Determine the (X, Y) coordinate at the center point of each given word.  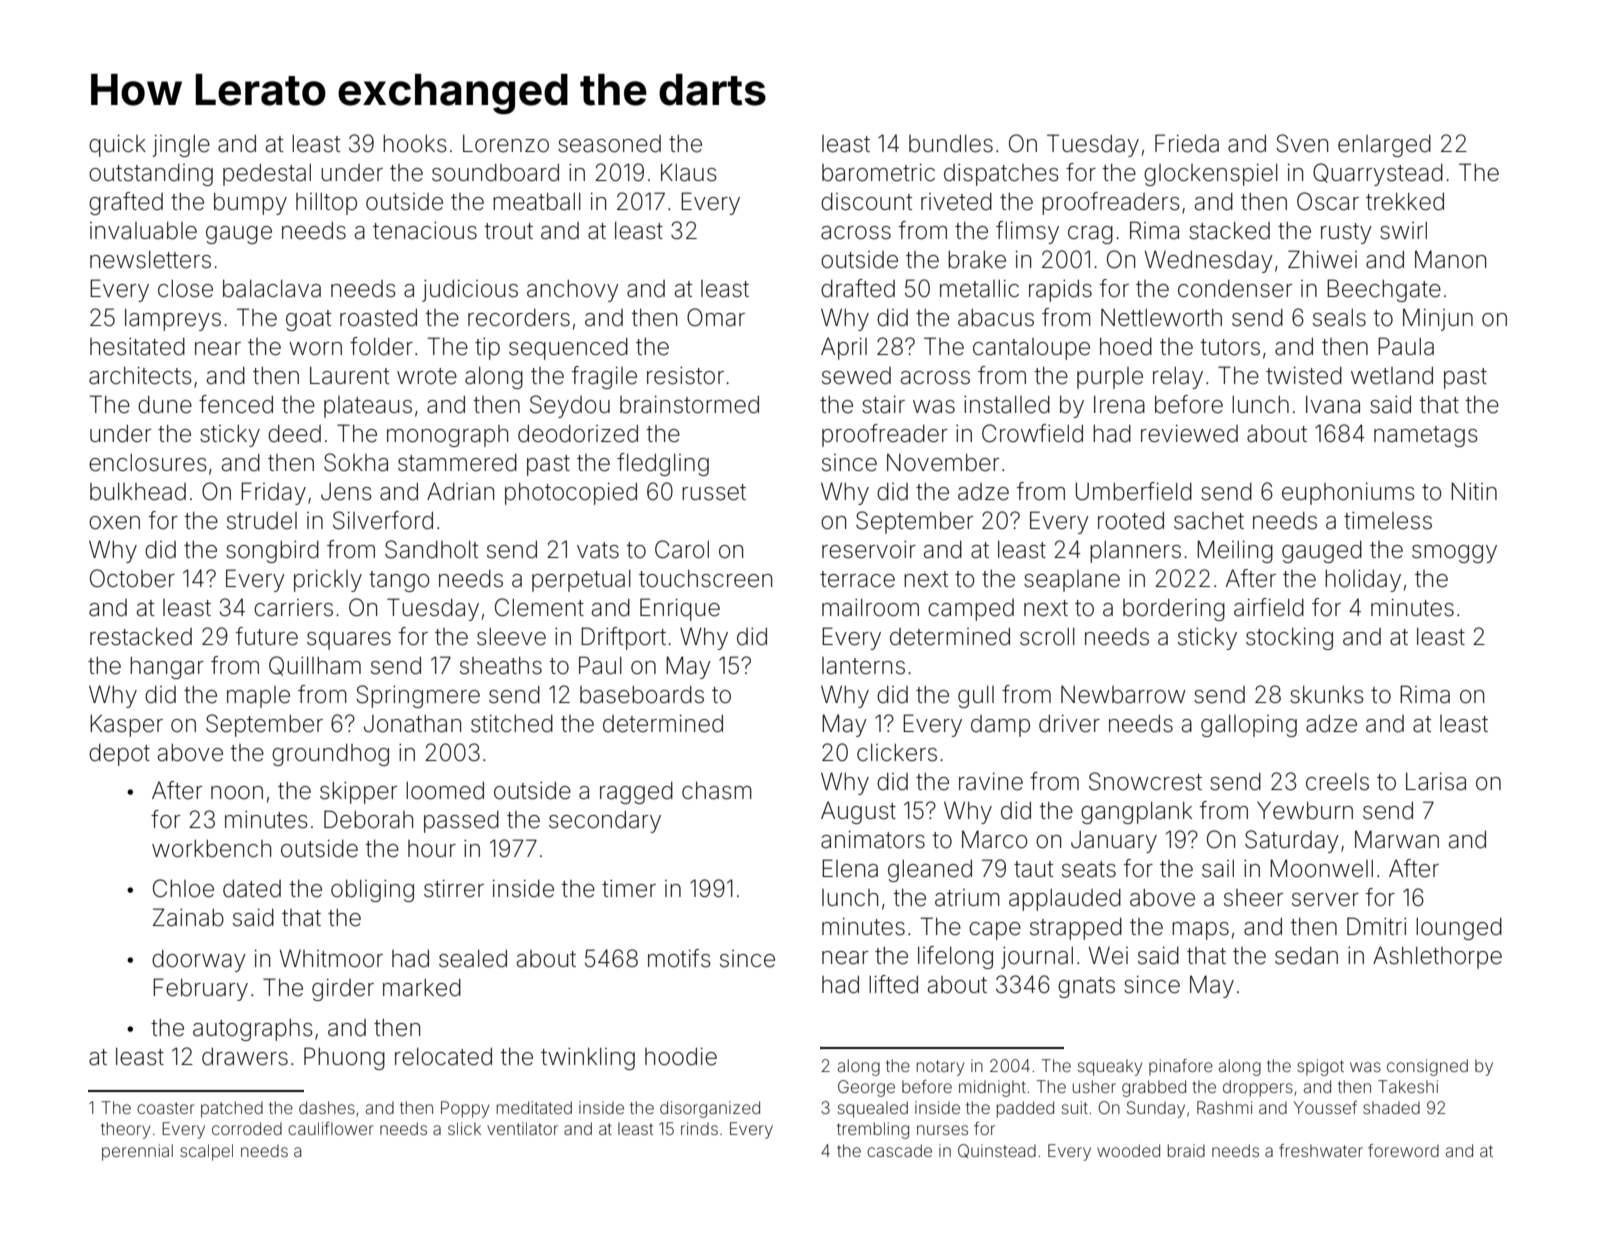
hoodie (681, 1057)
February (200, 989)
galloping (1249, 726)
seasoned (609, 144)
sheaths (501, 666)
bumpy (250, 204)
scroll (1047, 637)
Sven (1302, 143)
